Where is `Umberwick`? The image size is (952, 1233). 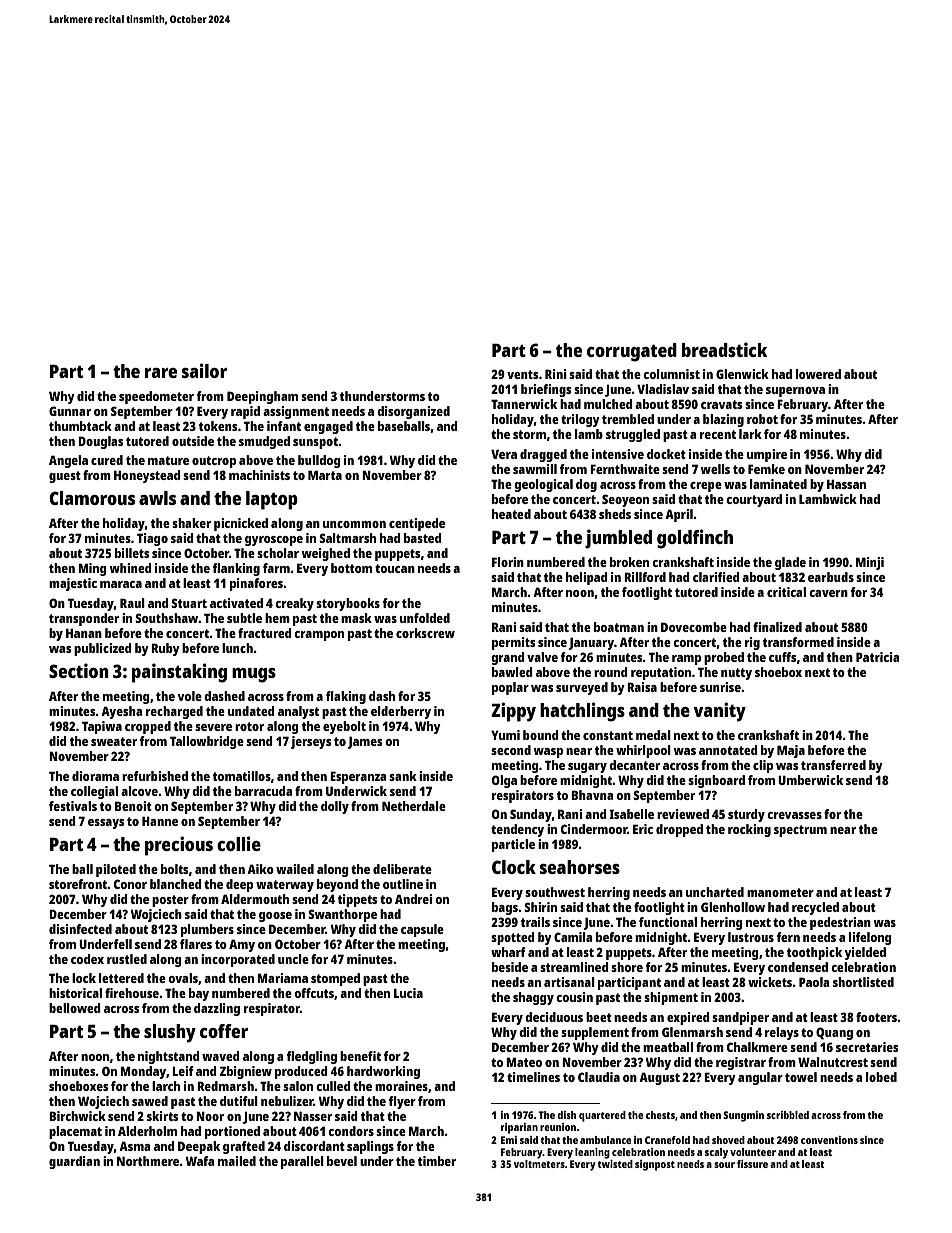 Umberwick is located at coordinates (810, 780).
